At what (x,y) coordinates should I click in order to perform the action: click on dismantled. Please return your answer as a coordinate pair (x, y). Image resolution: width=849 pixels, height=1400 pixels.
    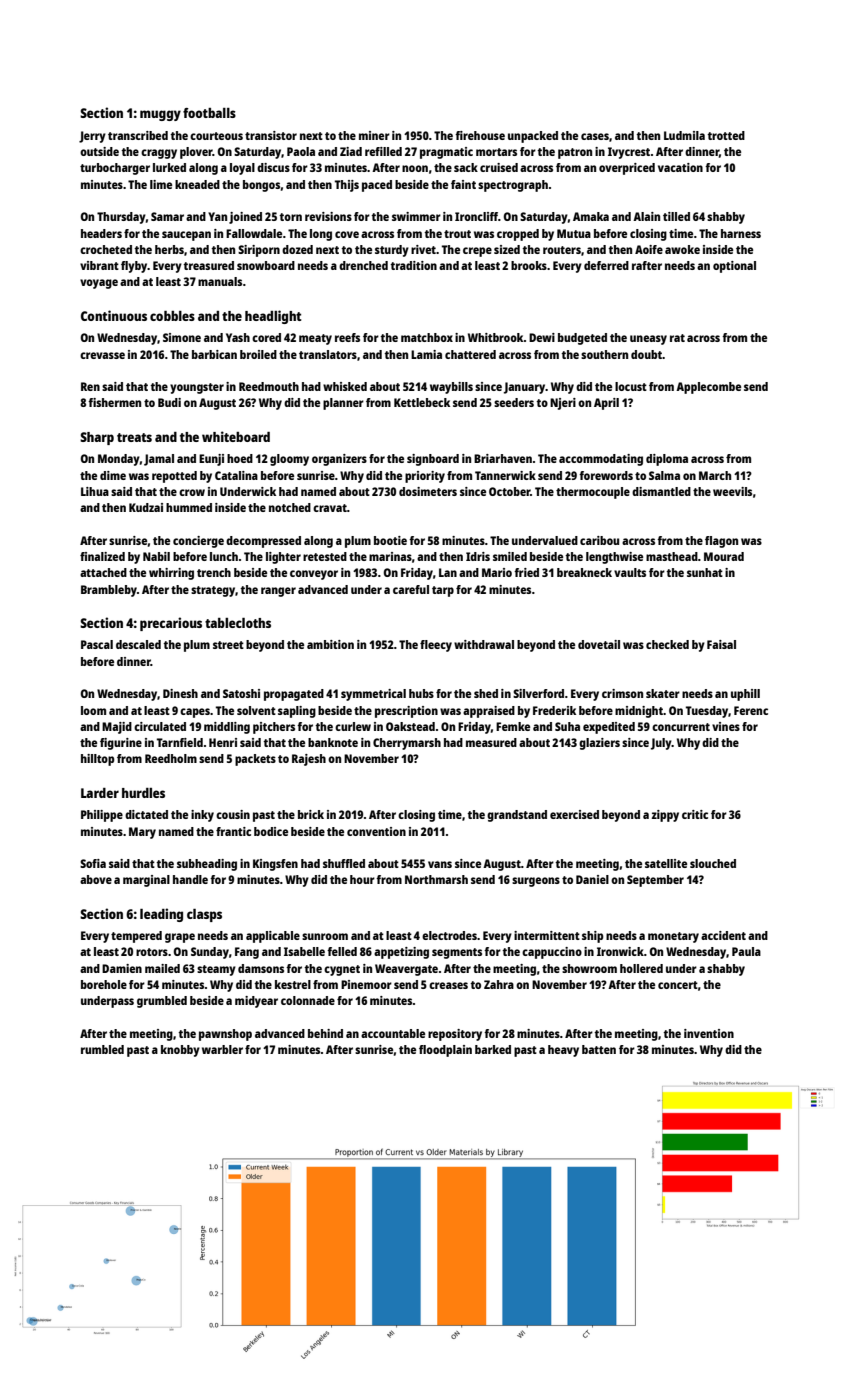
    Looking at the image, I should click on (661, 491).
